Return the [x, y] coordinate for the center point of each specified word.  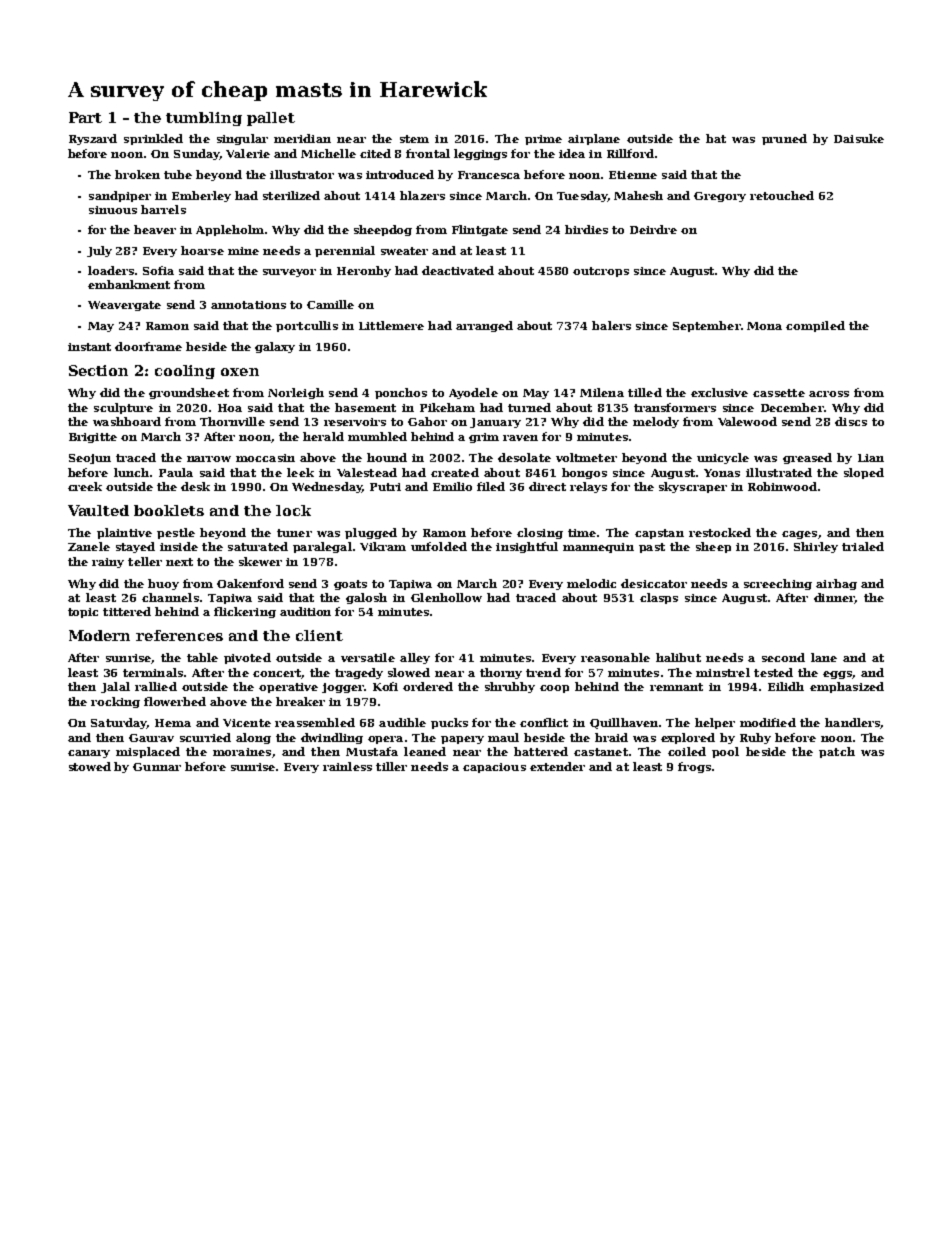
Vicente [247, 723]
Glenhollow [446, 597]
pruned [784, 139]
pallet [271, 119]
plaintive [124, 533]
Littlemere [391, 325]
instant [89, 347]
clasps [659, 598]
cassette [779, 393]
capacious [494, 768]
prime [543, 140]
